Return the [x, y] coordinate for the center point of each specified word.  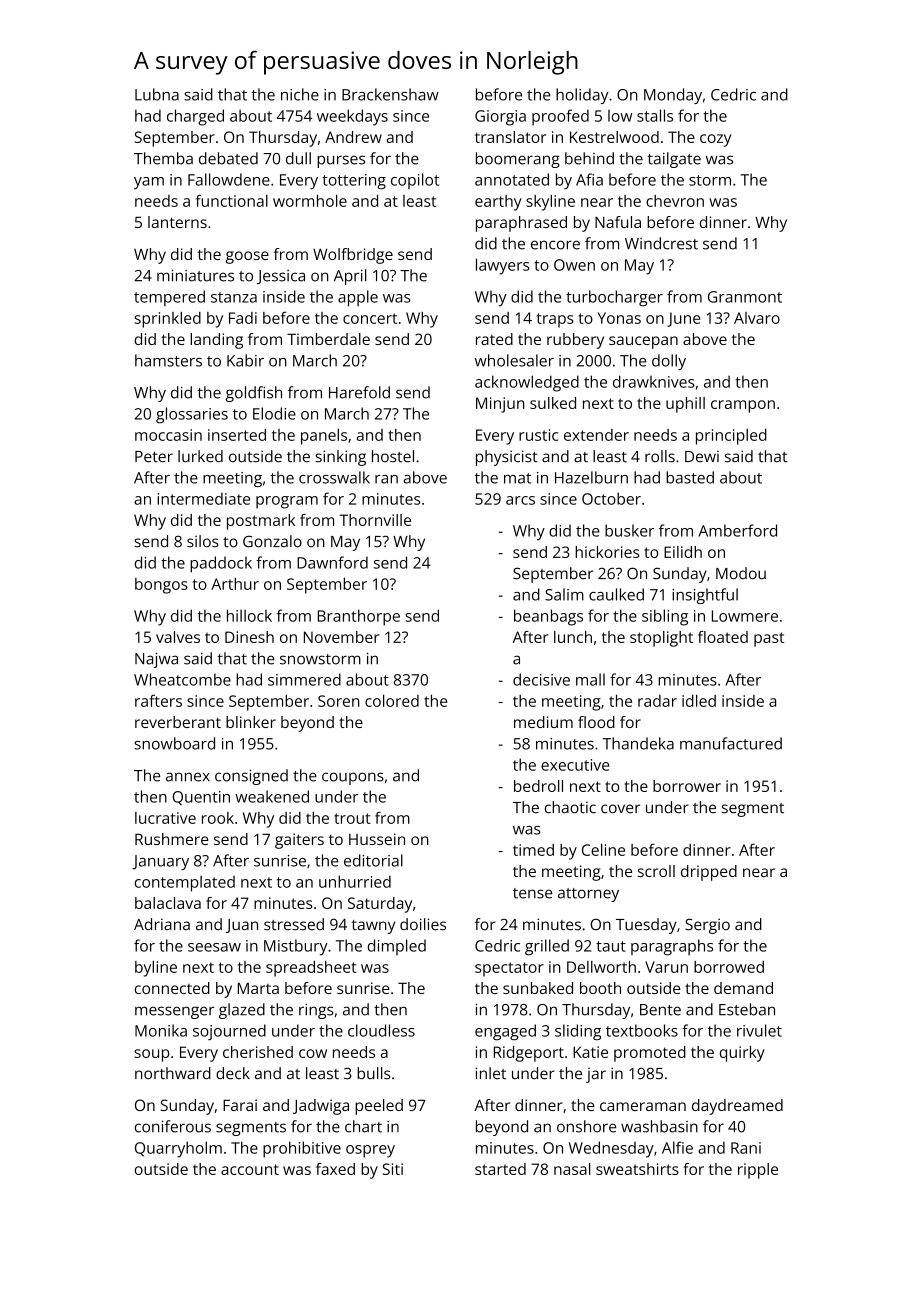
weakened [272, 796]
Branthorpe [359, 617]
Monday [673, 96]
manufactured [731, 743]
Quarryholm [178, 1149]
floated [723, 637]
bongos [161, 586]
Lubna [157, 94]
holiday [582, 96]
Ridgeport [529, 1054]
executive [575, 765]
